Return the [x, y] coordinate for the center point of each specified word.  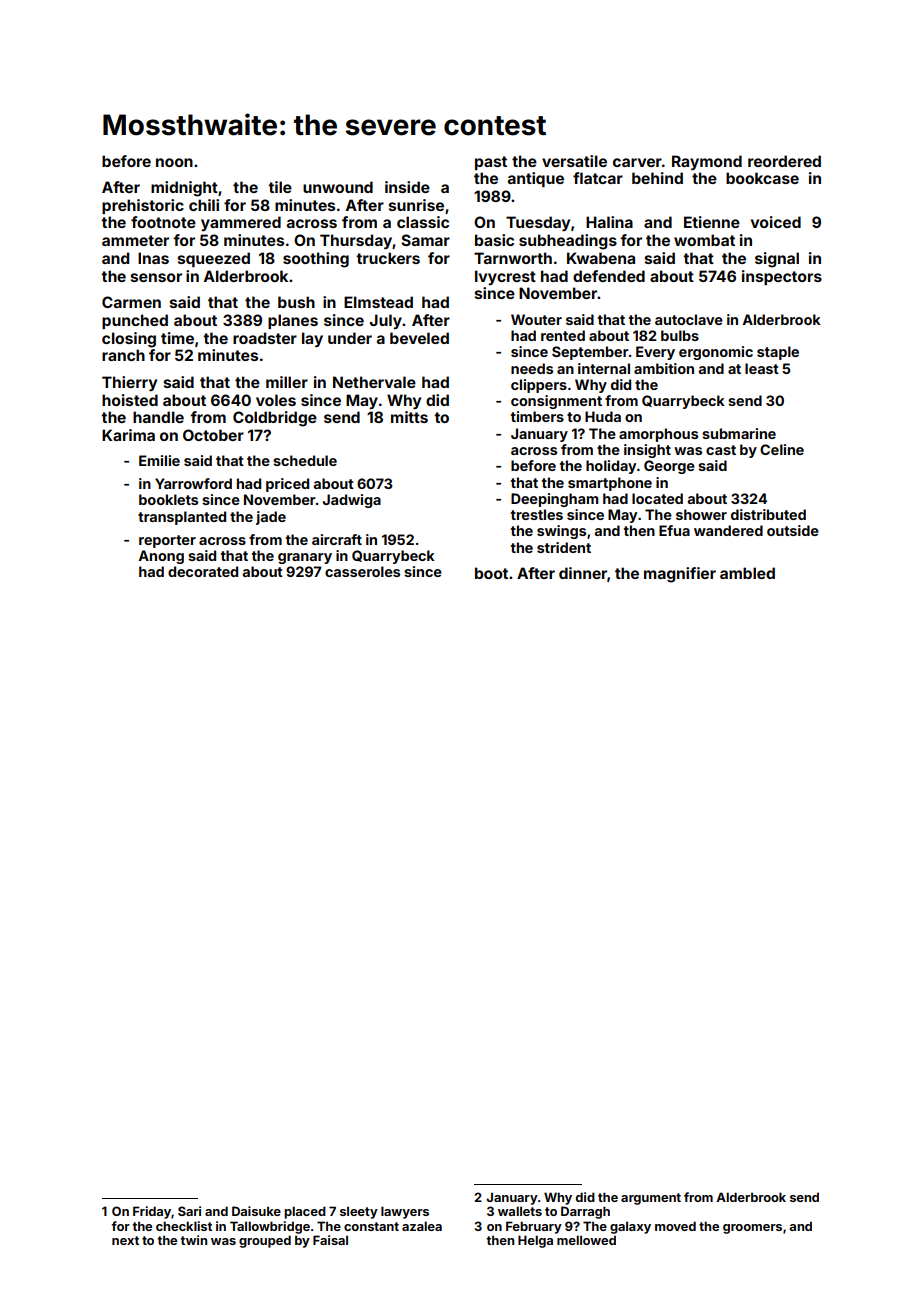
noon [174, 162]
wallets [520, 1211]
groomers [752, 1229]
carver [637, 162]
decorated [203, 571]
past [491, 163]
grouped [265, 1241]
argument [651, 1199]
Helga [535, 1241]
